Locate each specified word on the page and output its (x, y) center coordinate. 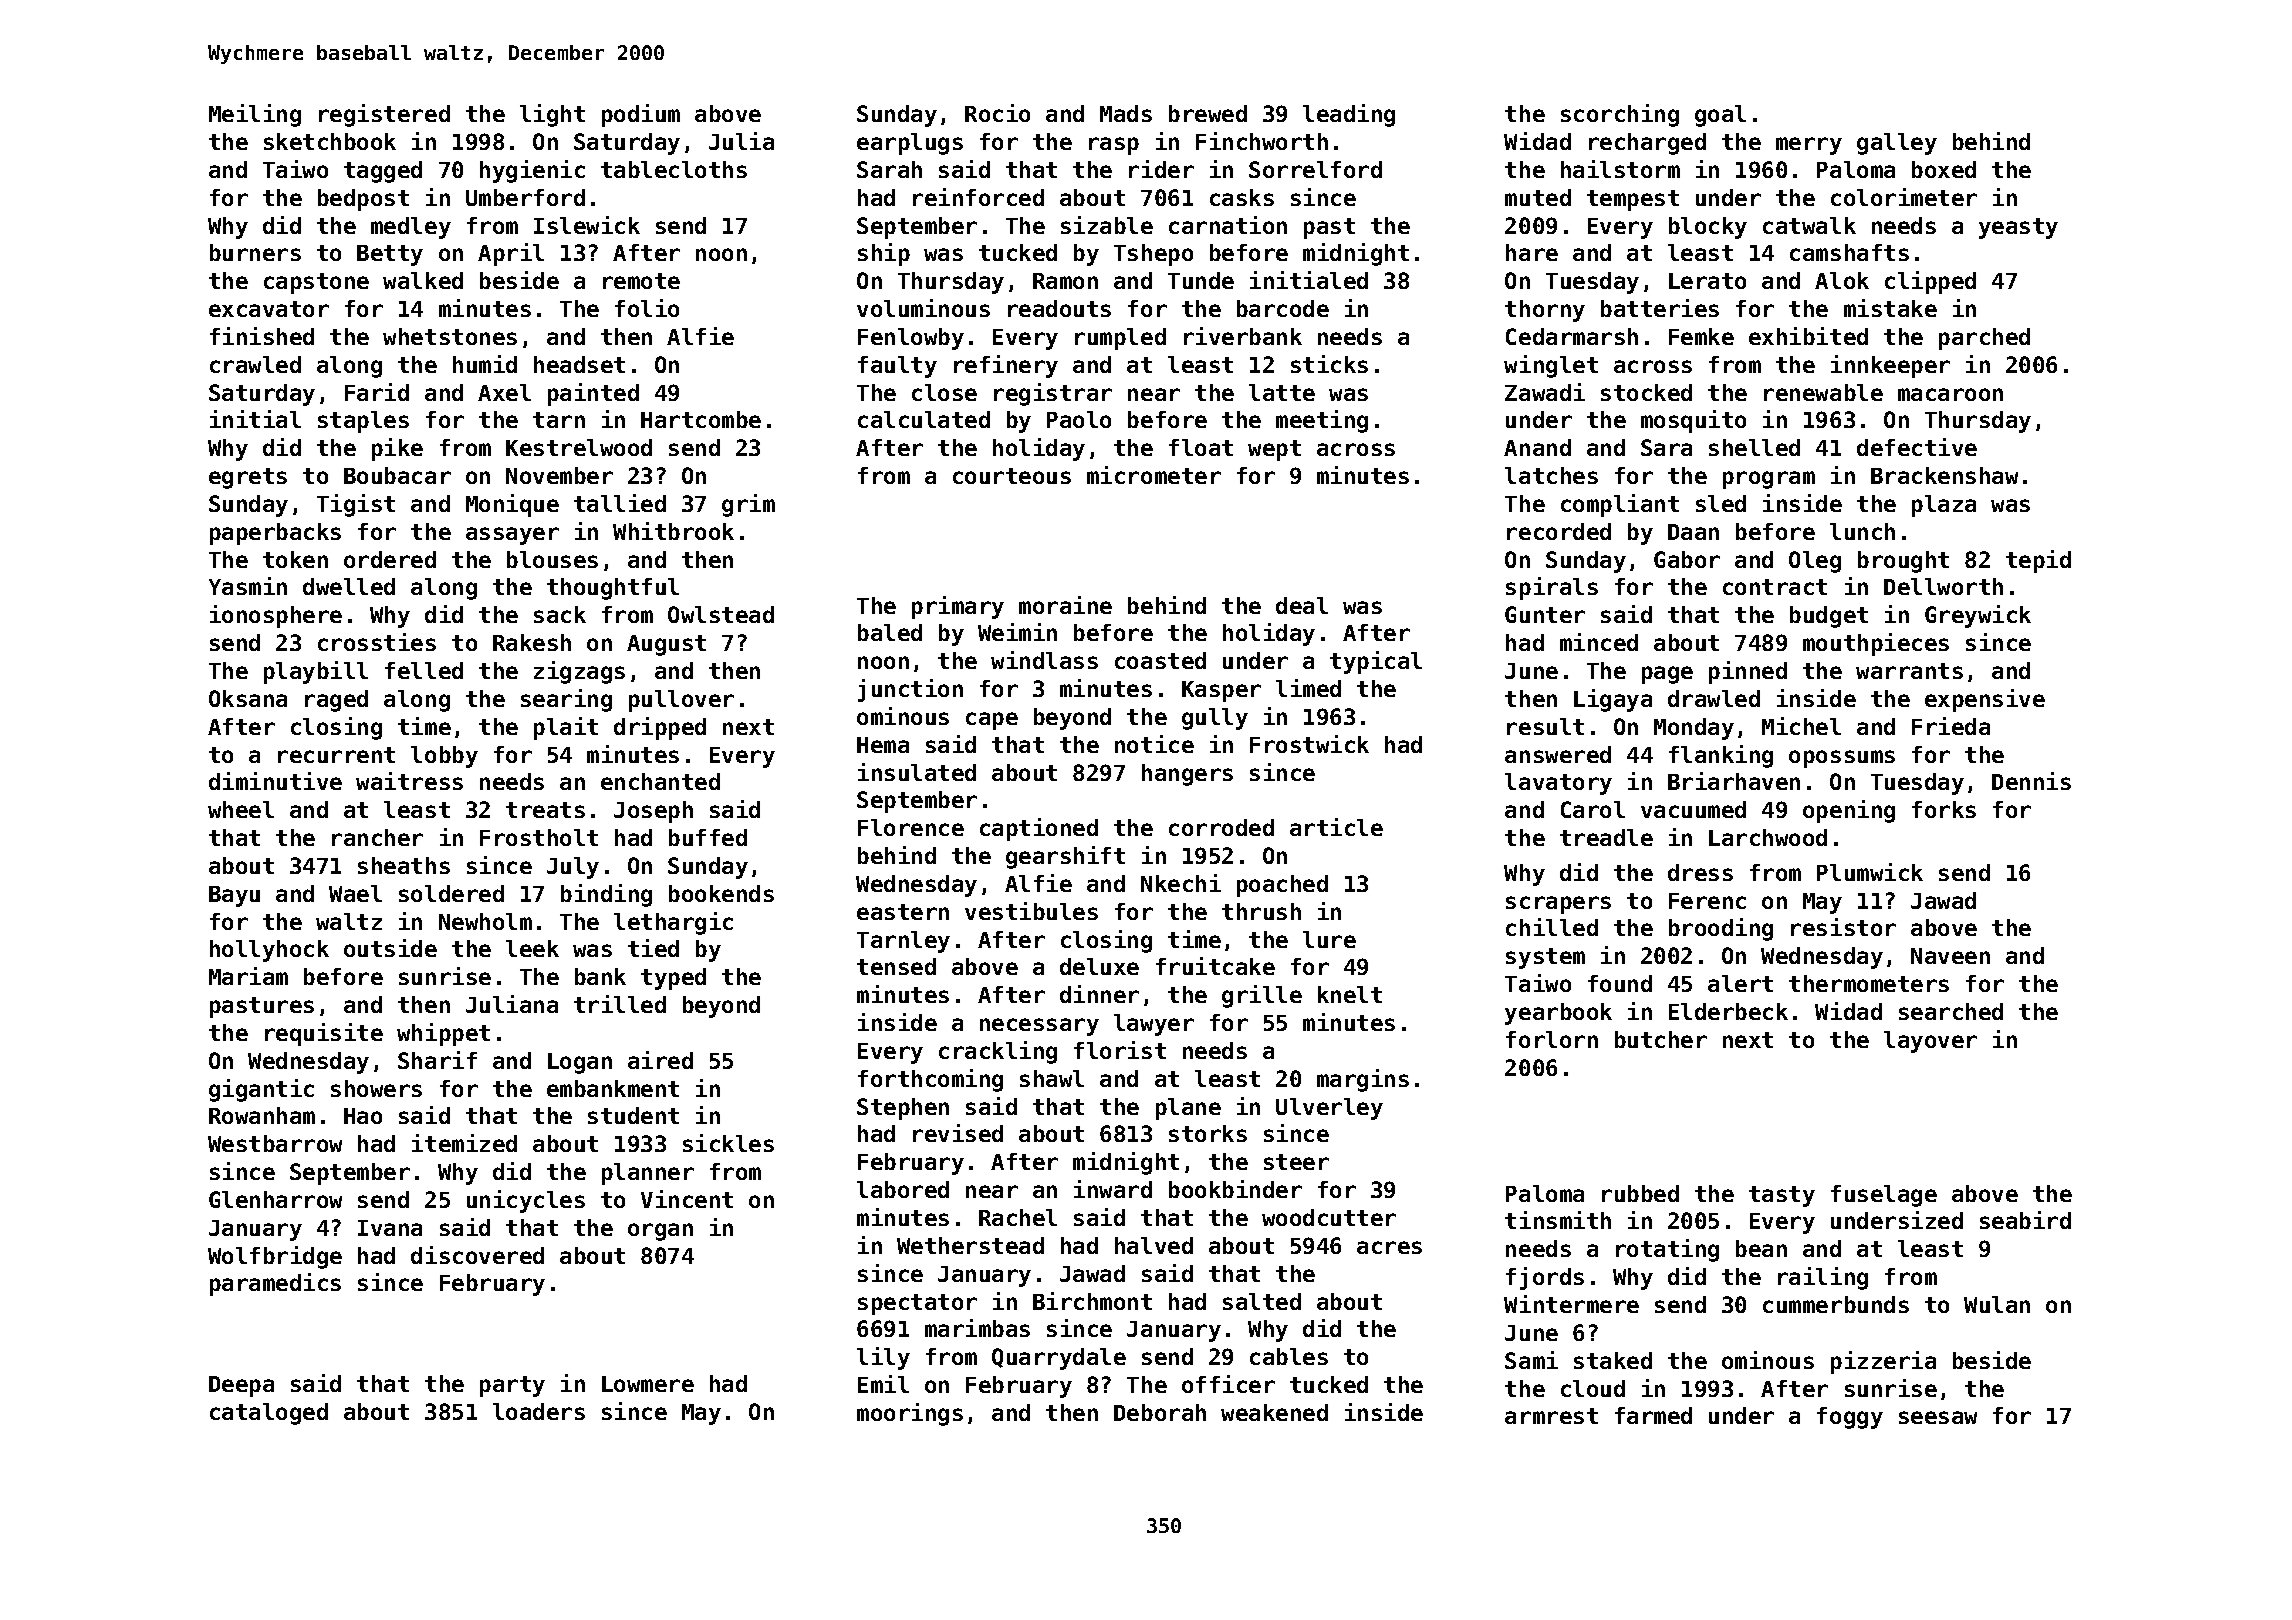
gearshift (1065, 857)
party (512, 1386)
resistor (1843, 927)
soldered (451, 893)
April (511, 254)
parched (1984, 339)
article (1336, 827)
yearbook (1558, 1014)
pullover (681, 701)
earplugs (910, 144)
